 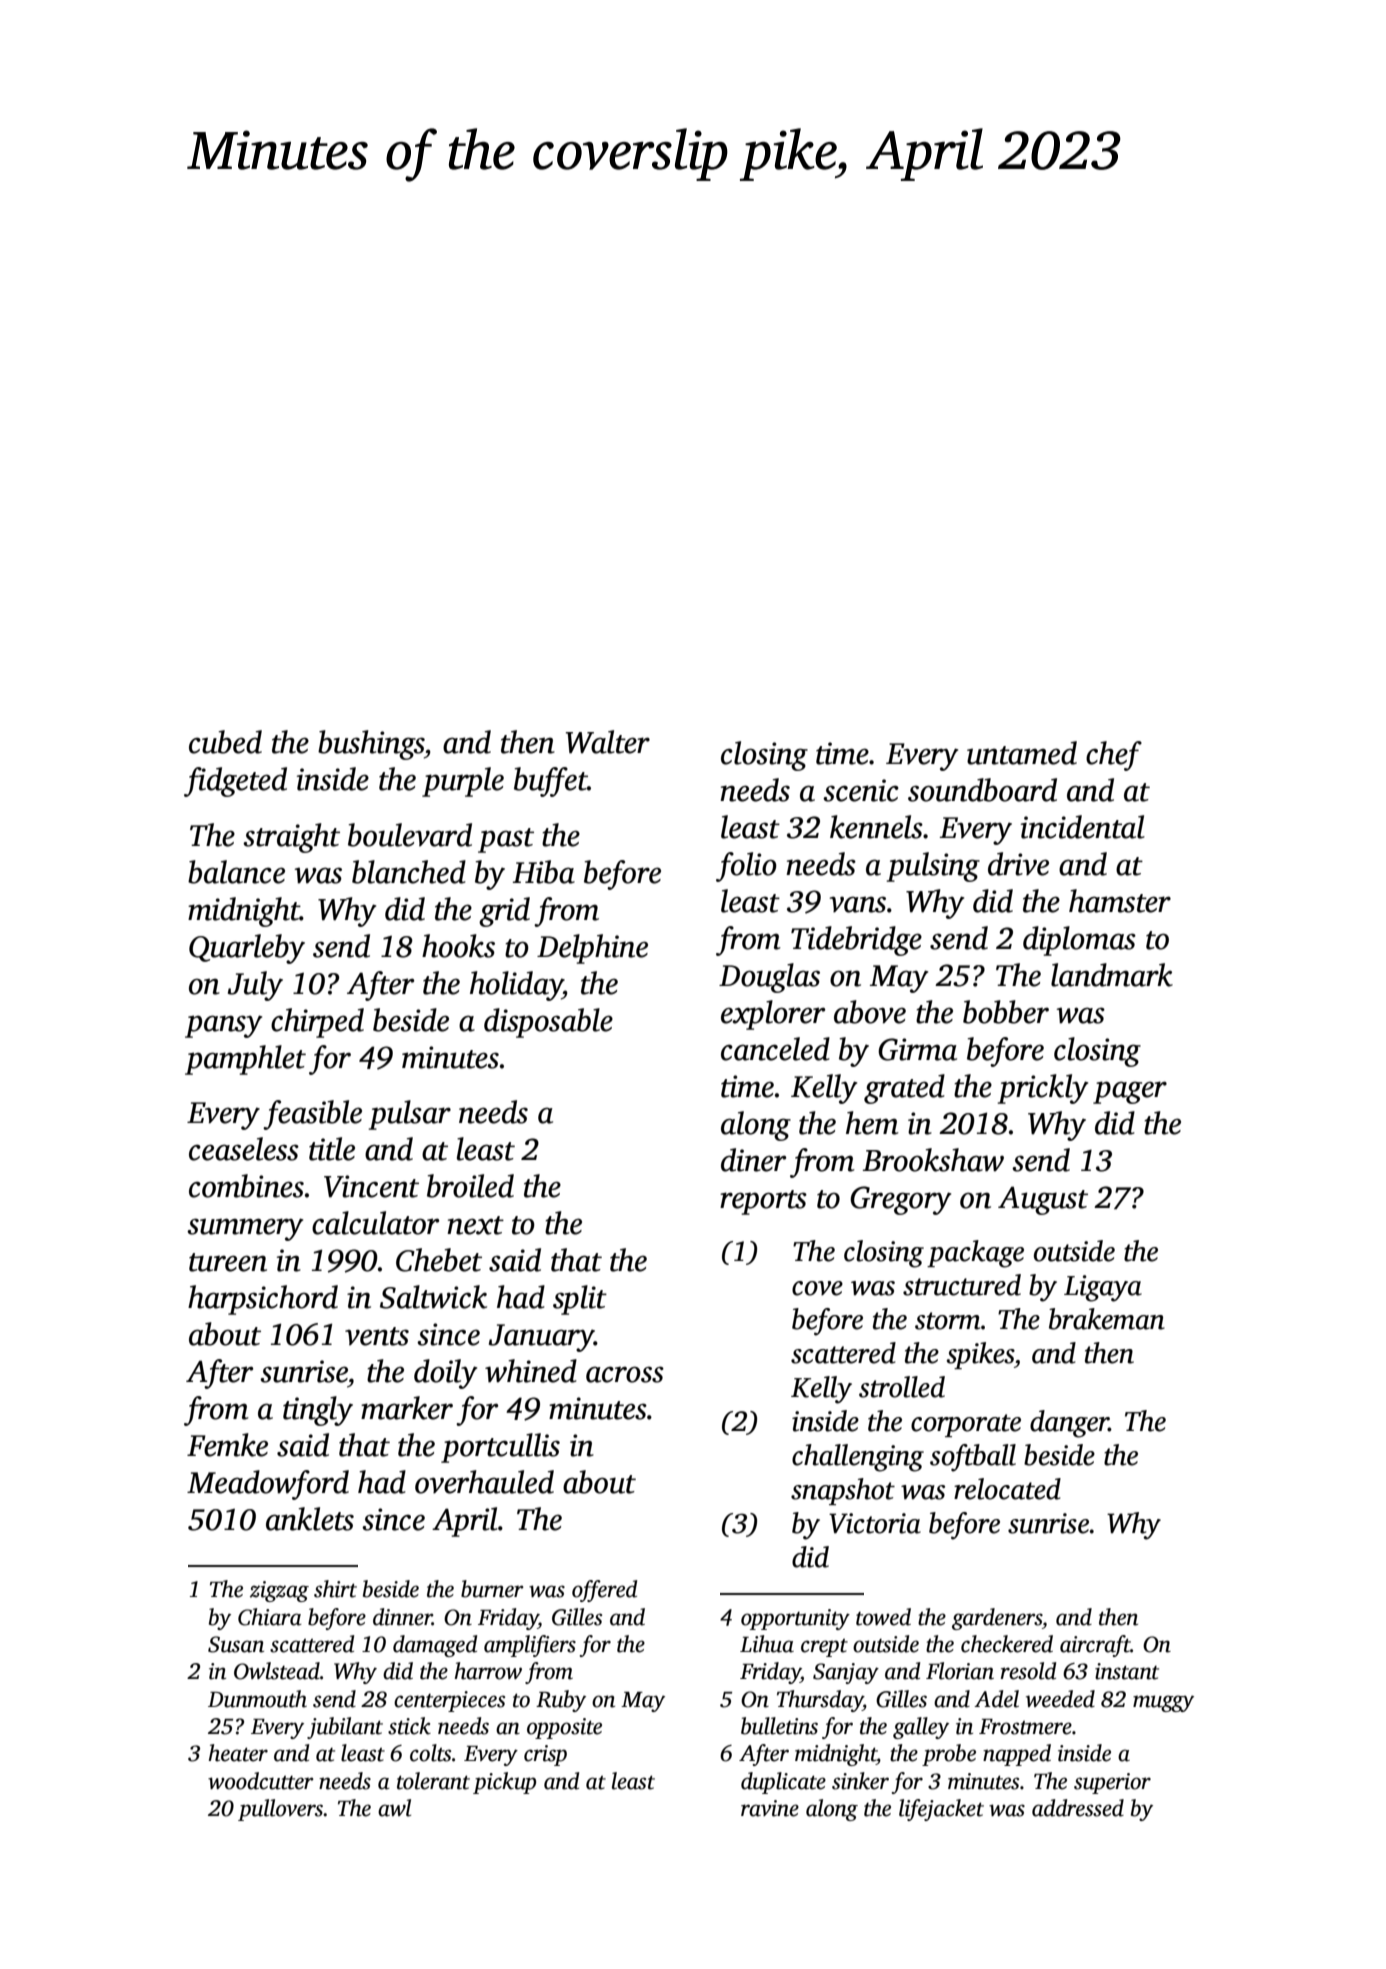 What do you see at coordinates (263, 1300) in the screenshot?
I see `harpsichord` at bounding box center [263, 1300].
